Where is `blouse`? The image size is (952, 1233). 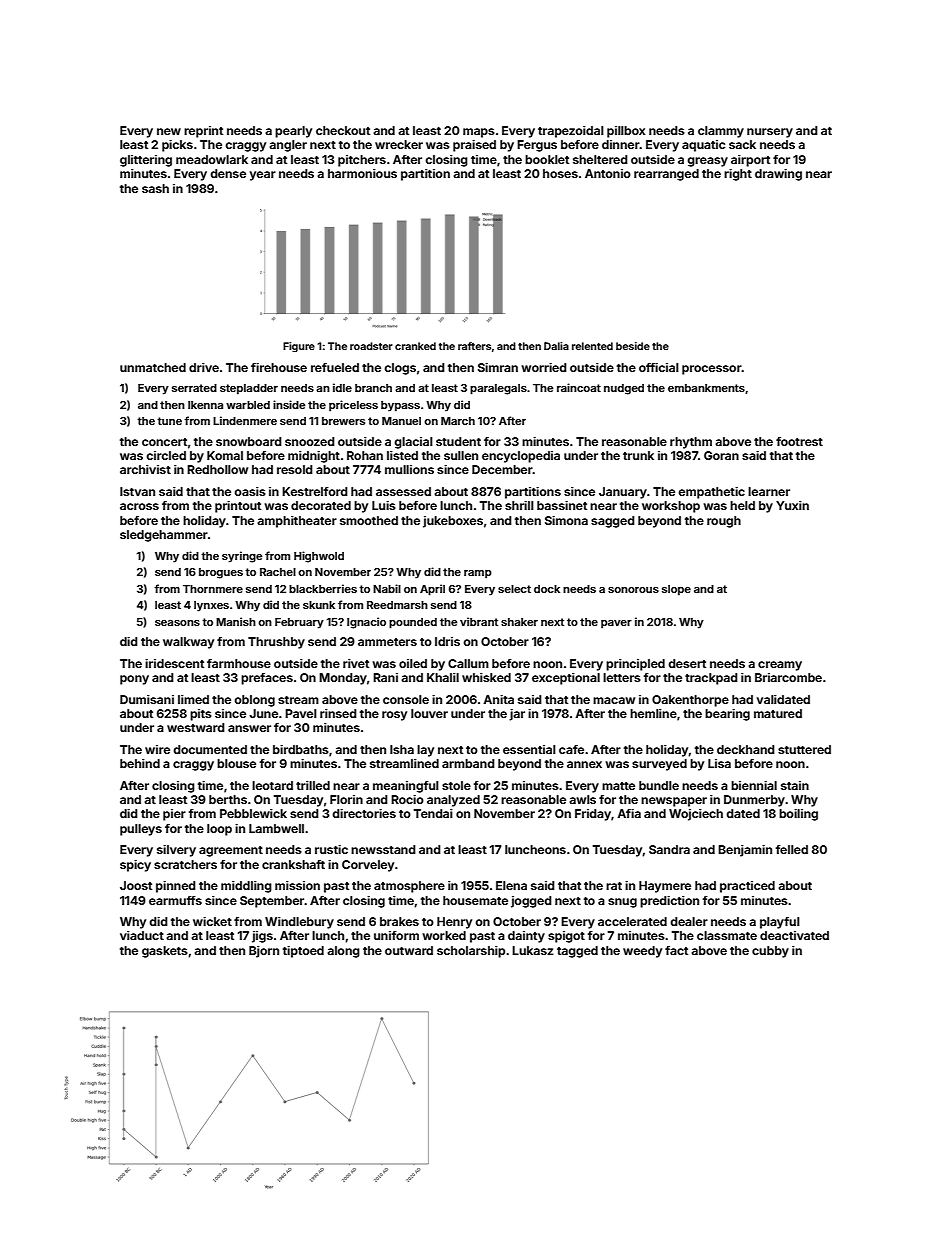 blouse is located at coordinates (236, 763).
